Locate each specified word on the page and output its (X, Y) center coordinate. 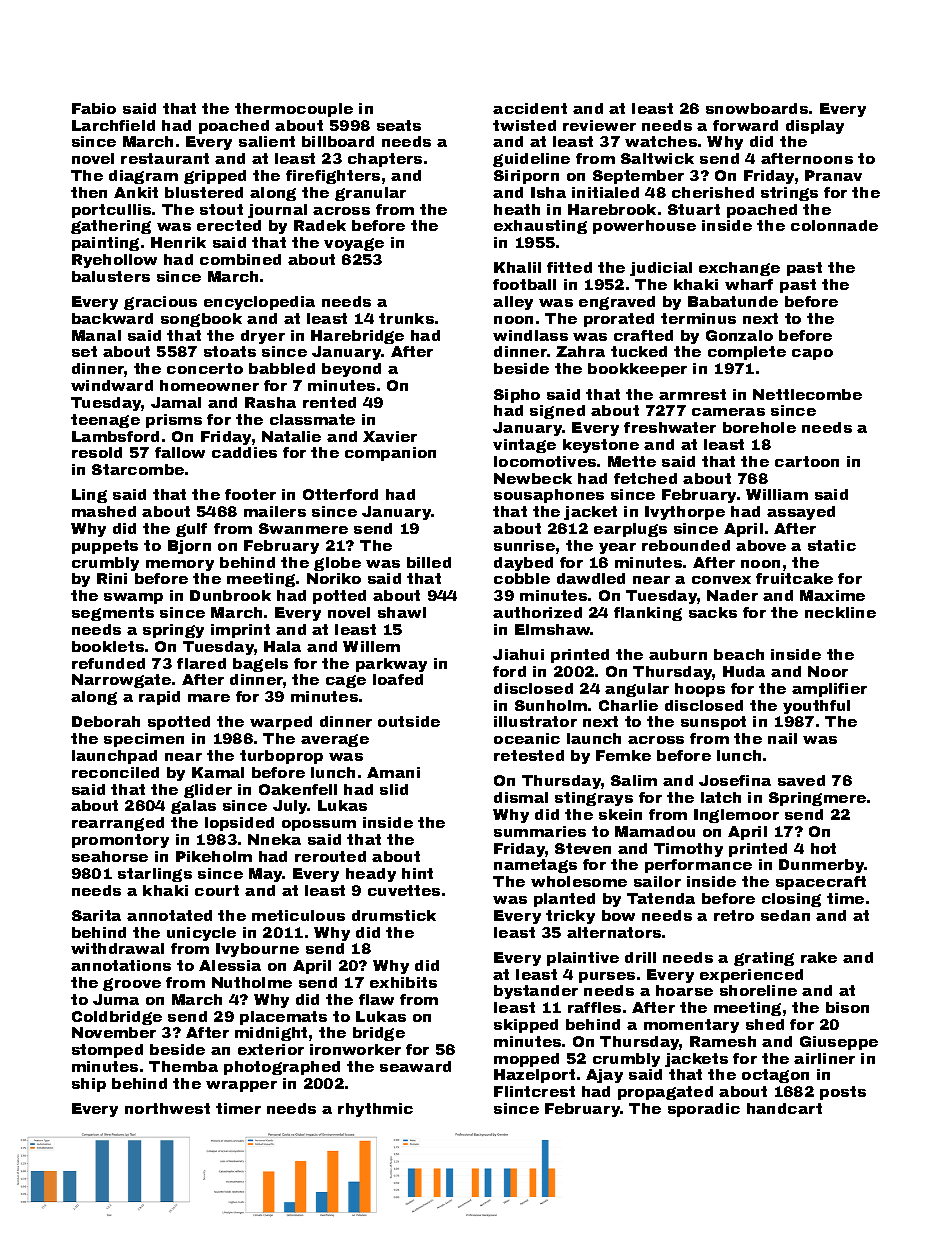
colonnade (834, 225)
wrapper (241, 1086)
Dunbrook (230, 595)
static (832, 545)
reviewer (599, 125)
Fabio (94, 108)
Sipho (517, 396)
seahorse (110, 856)
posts (843, 1093)
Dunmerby (822, 866)
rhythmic (375, 1110)
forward (745, 125)
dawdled (591, 578)
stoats (230, 351)
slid (394, 789)
